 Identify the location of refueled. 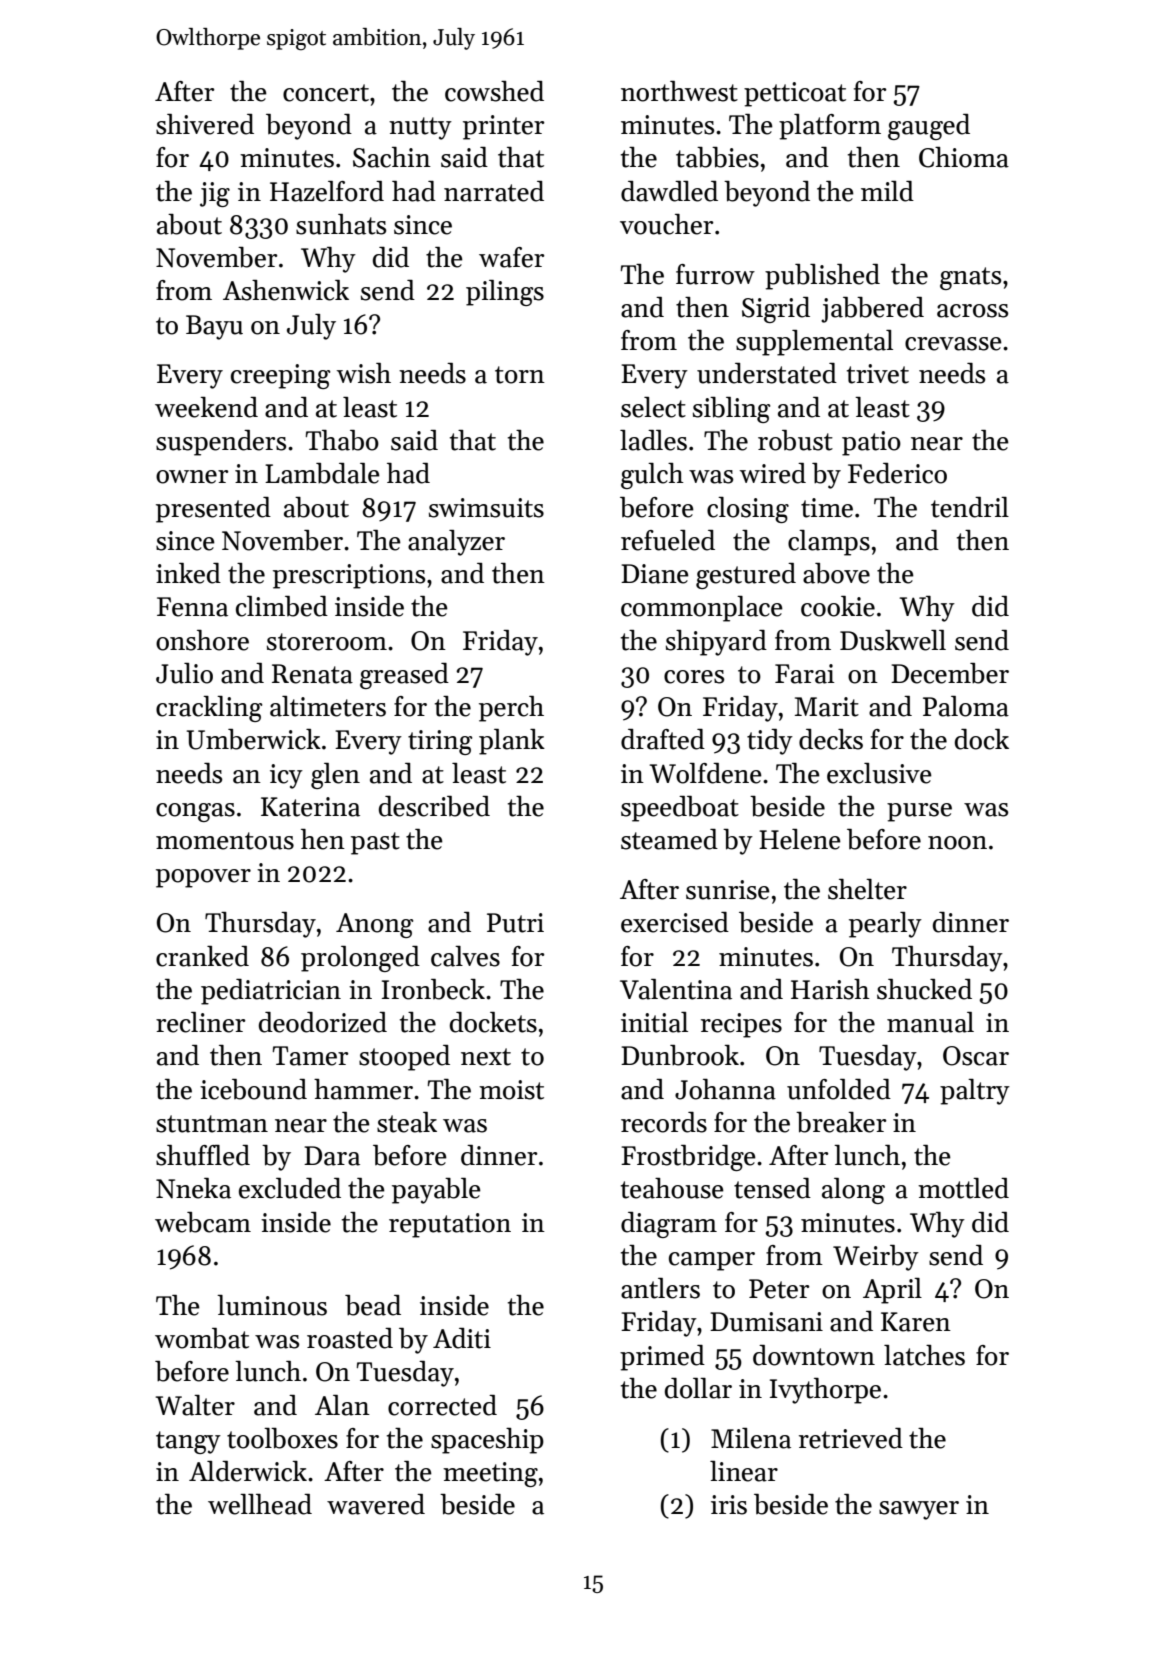
(668, 540).
